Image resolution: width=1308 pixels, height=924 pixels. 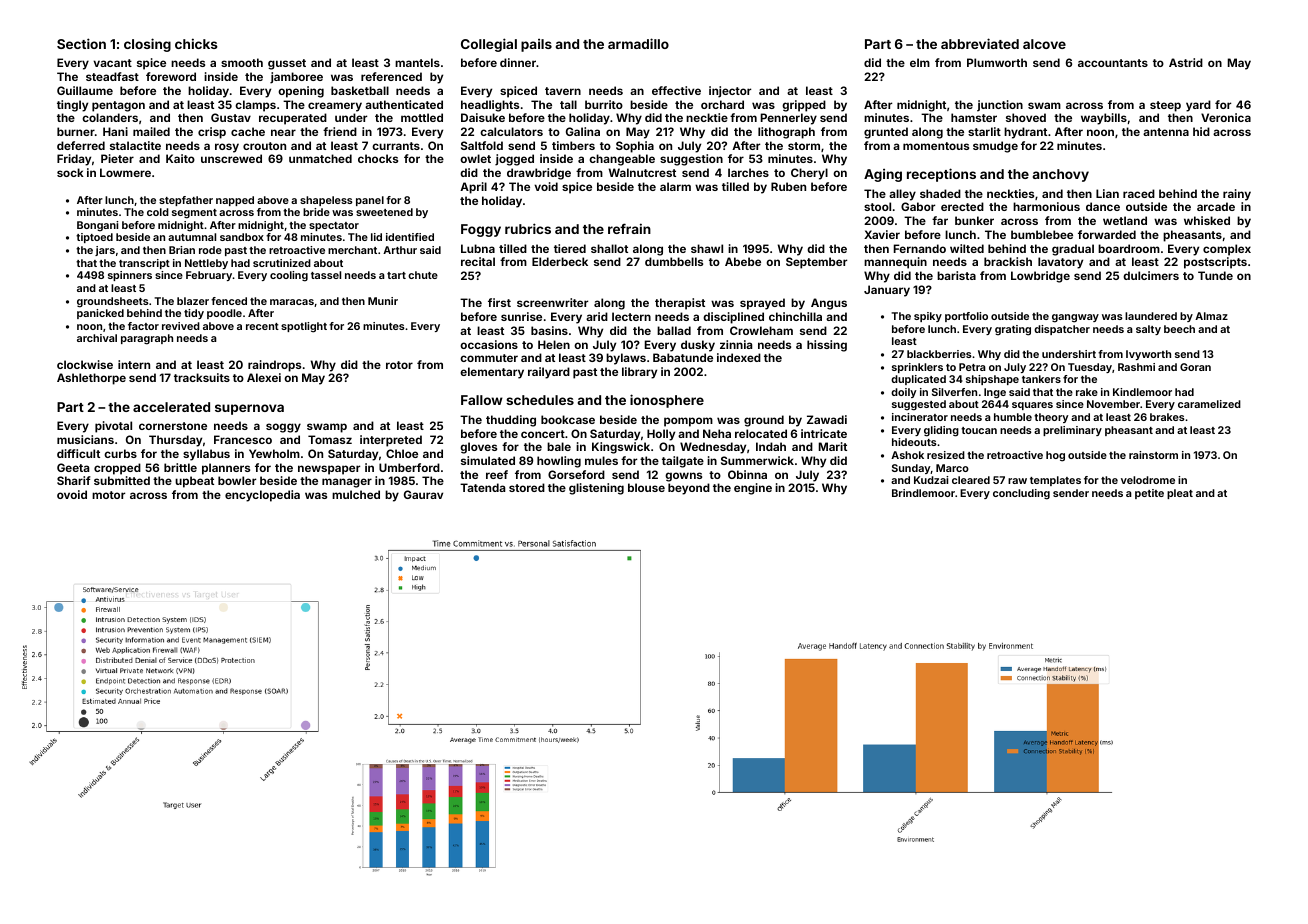 I want to click on Geeta, so click(x=73, y=467).
